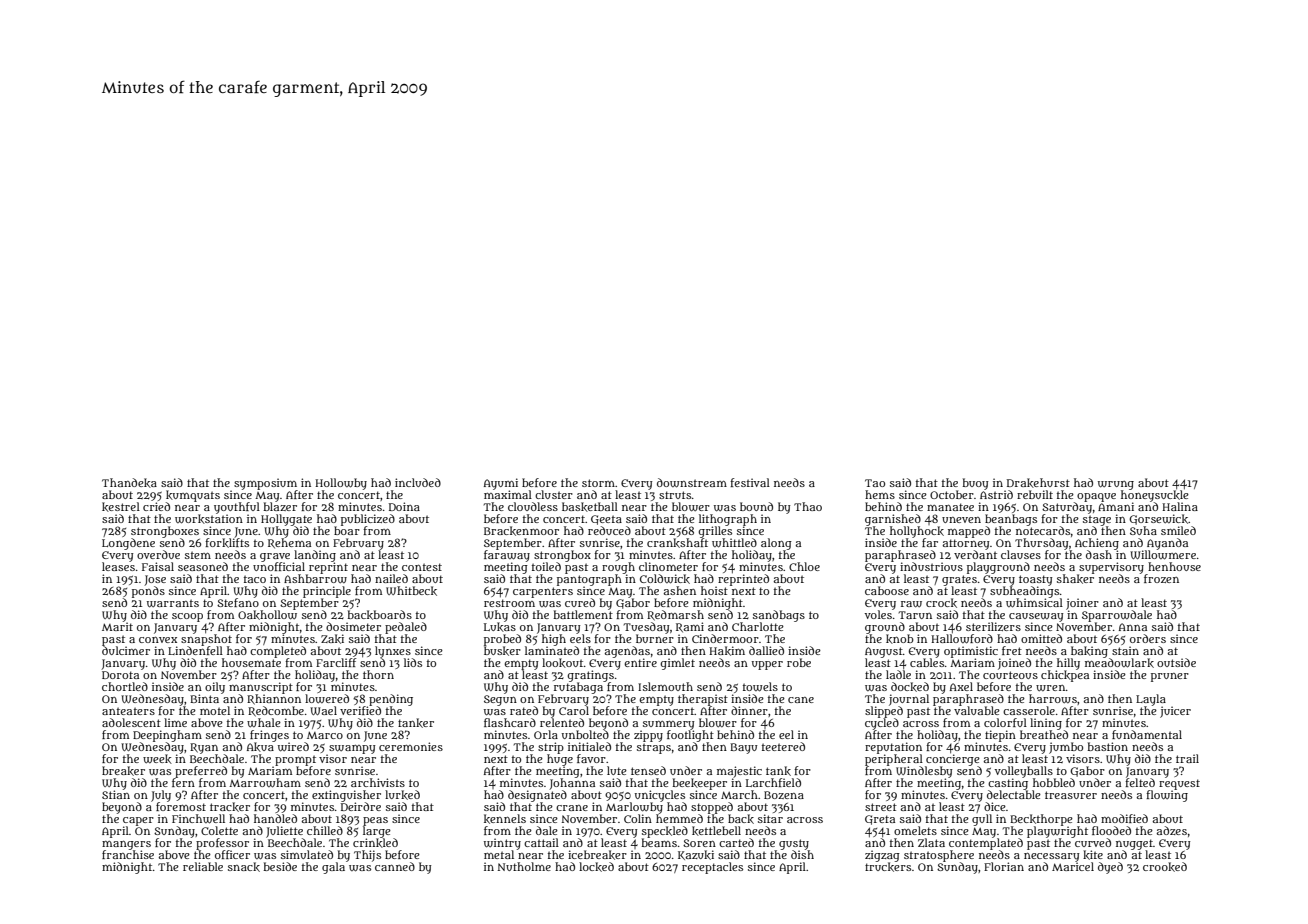  What do you see at coordinates (265, 484) in the screenshot?
I see `symposium` at bounding box center [265, 484].
